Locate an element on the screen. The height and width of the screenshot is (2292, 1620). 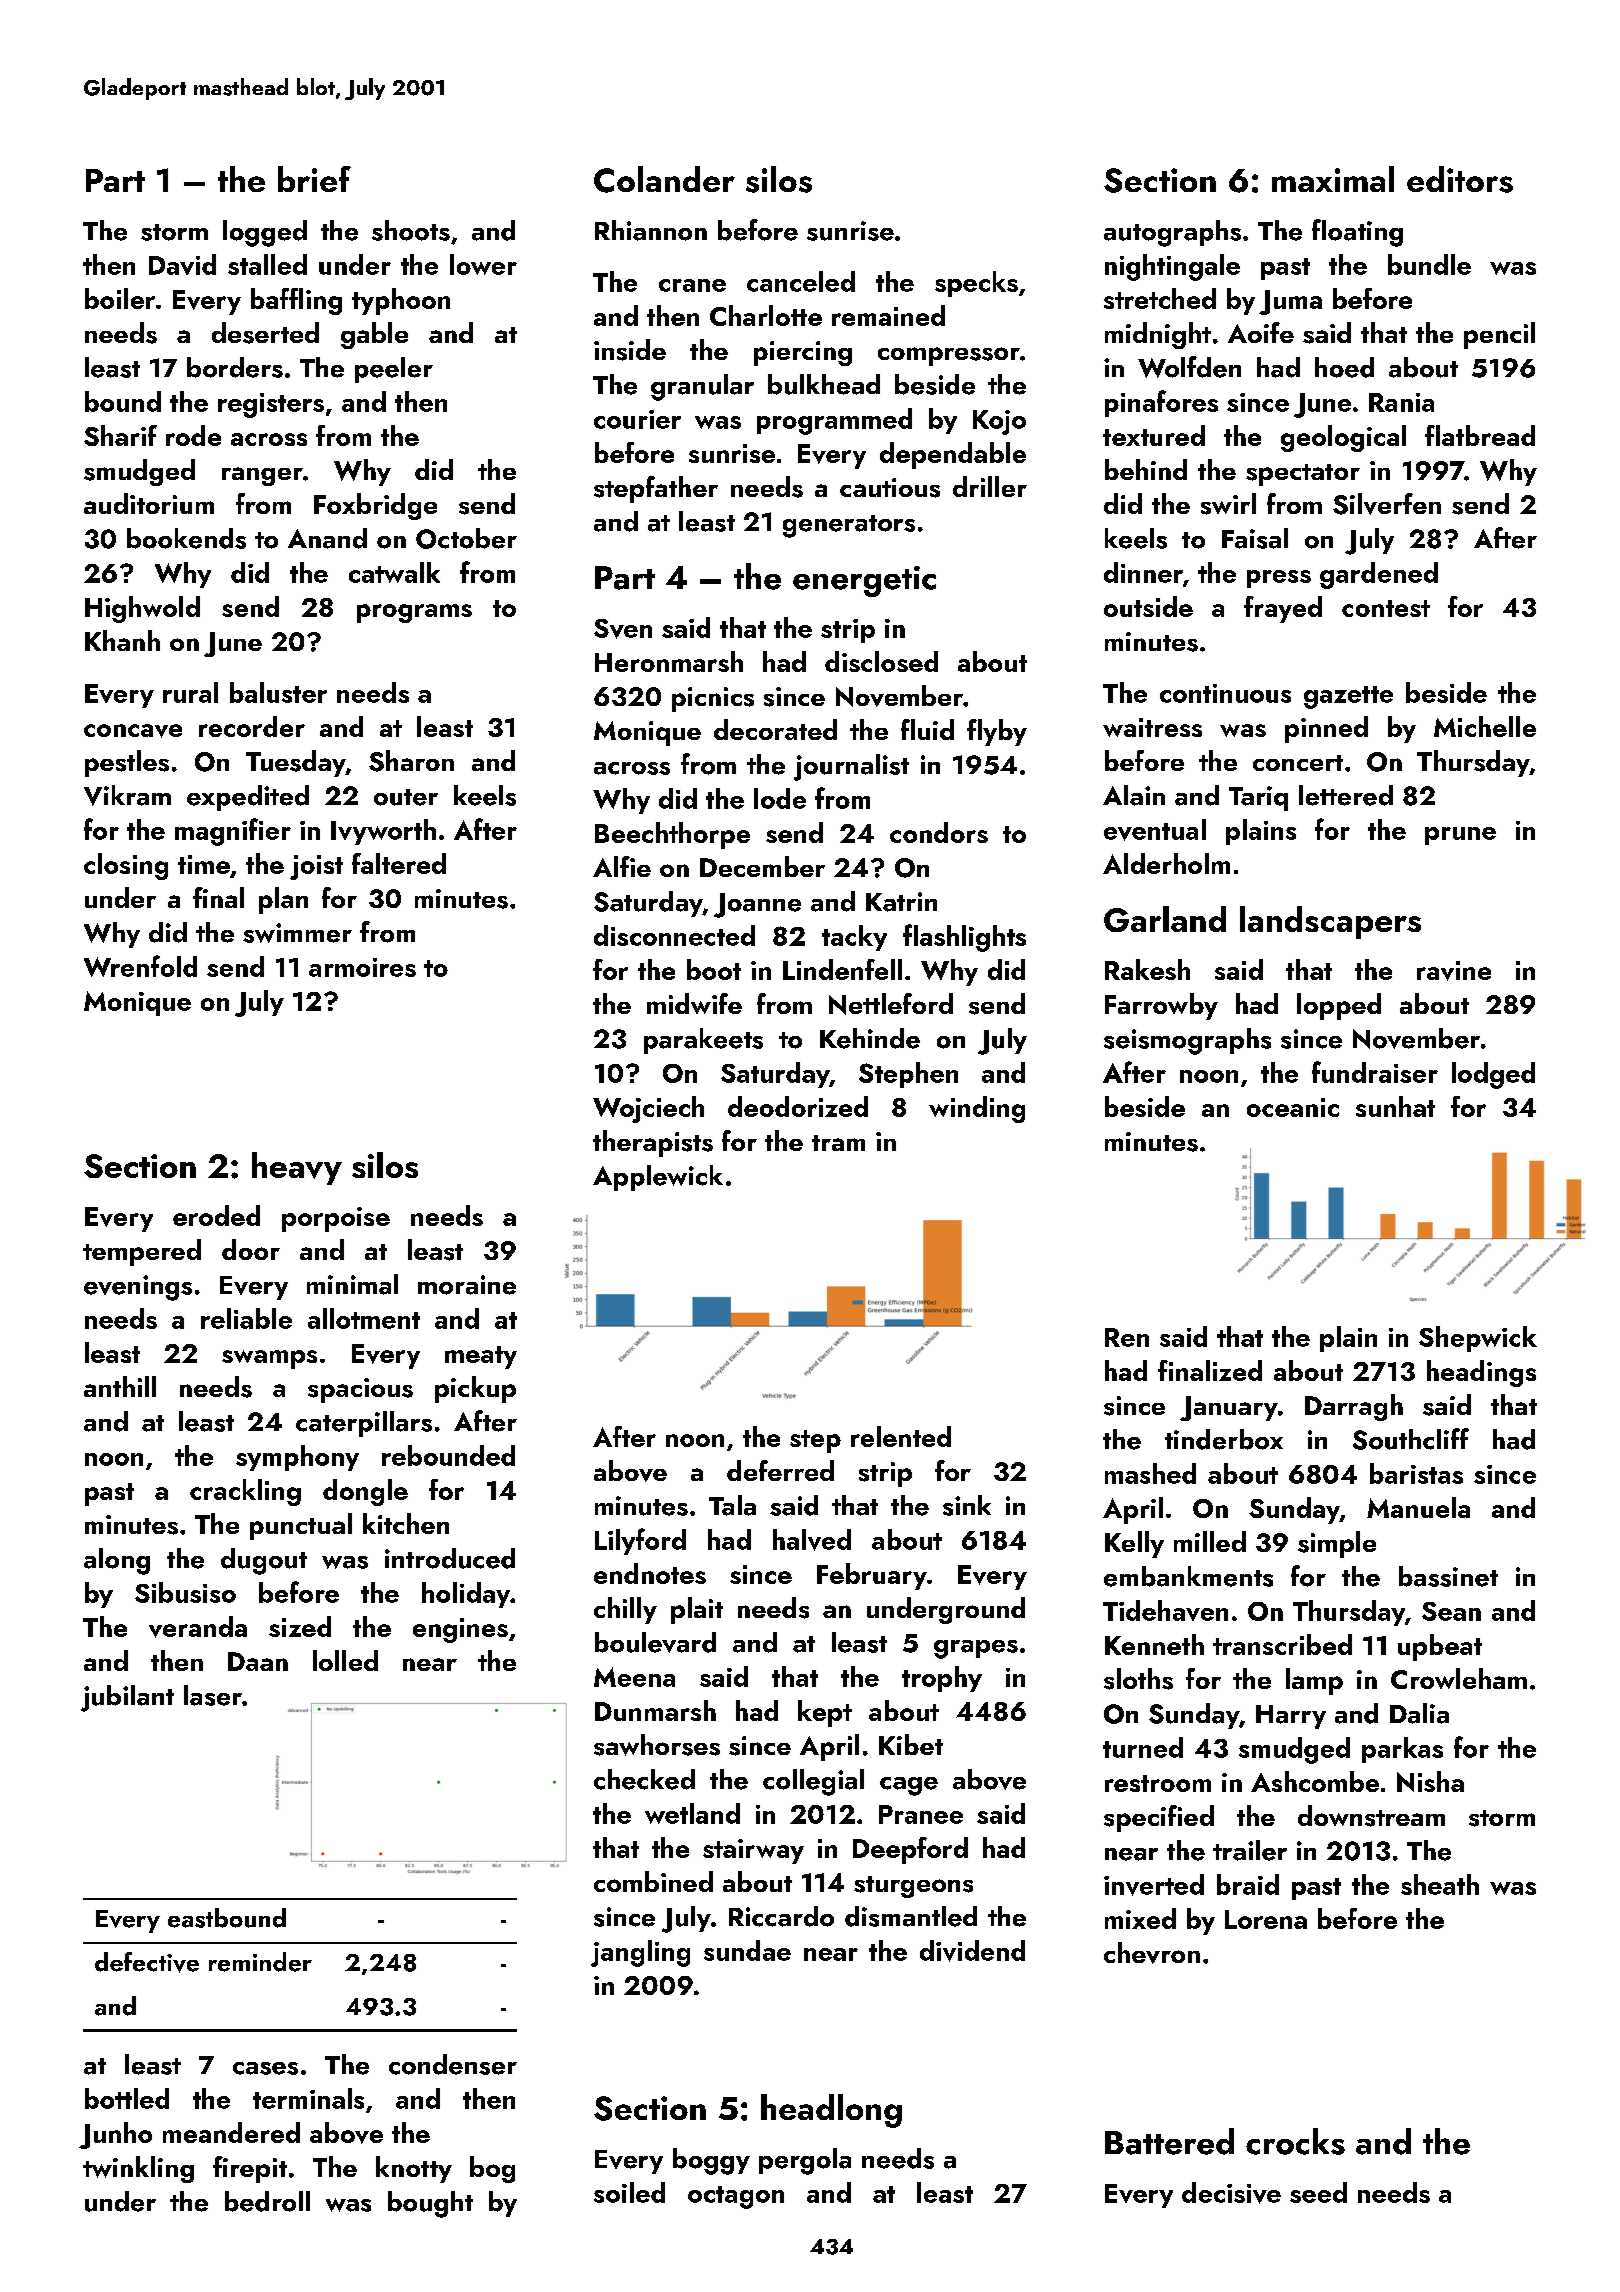
maximal is located at coordinates (1333, 179).
